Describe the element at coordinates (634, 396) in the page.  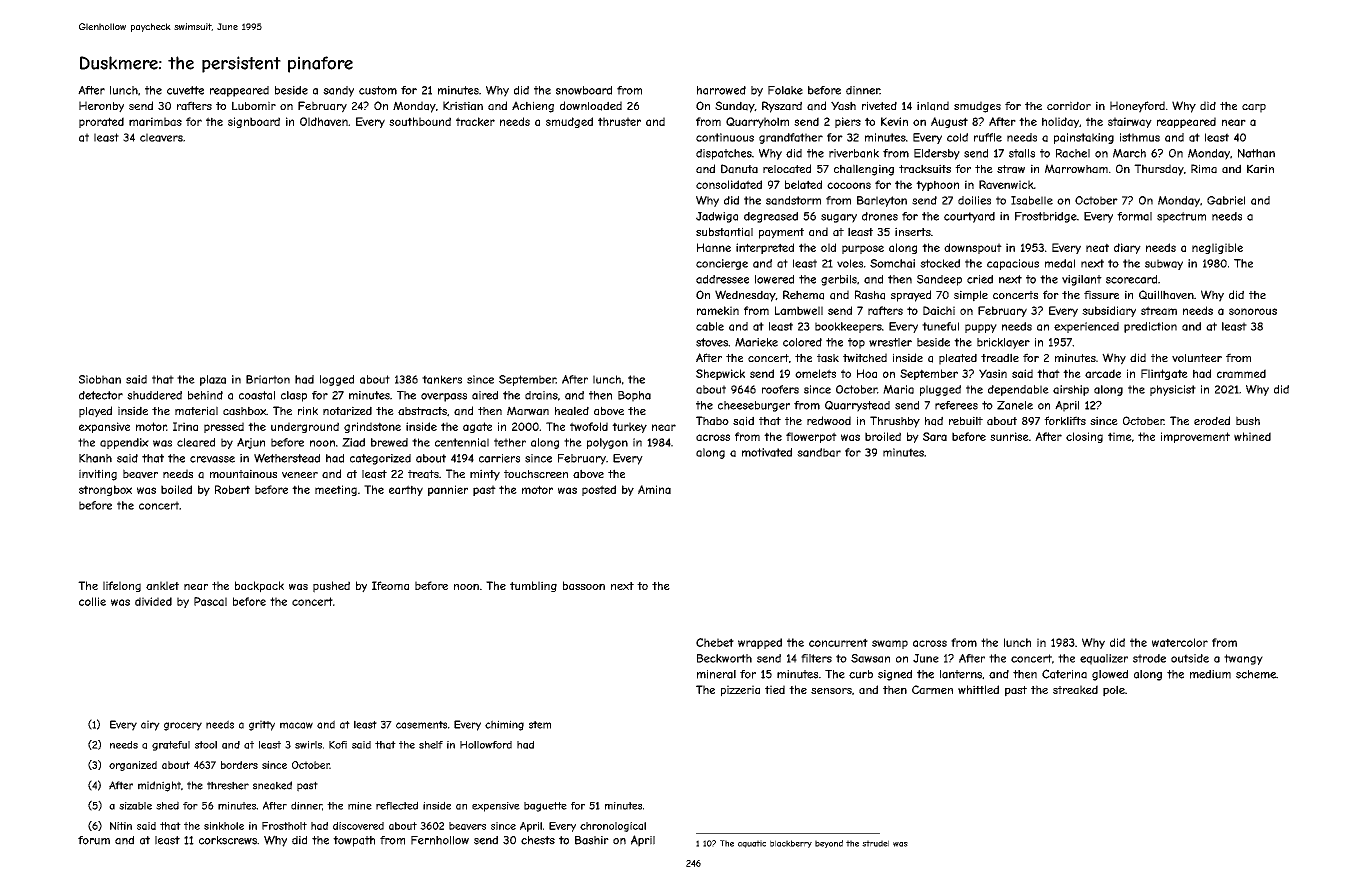
I see `Bopha` at that location.
